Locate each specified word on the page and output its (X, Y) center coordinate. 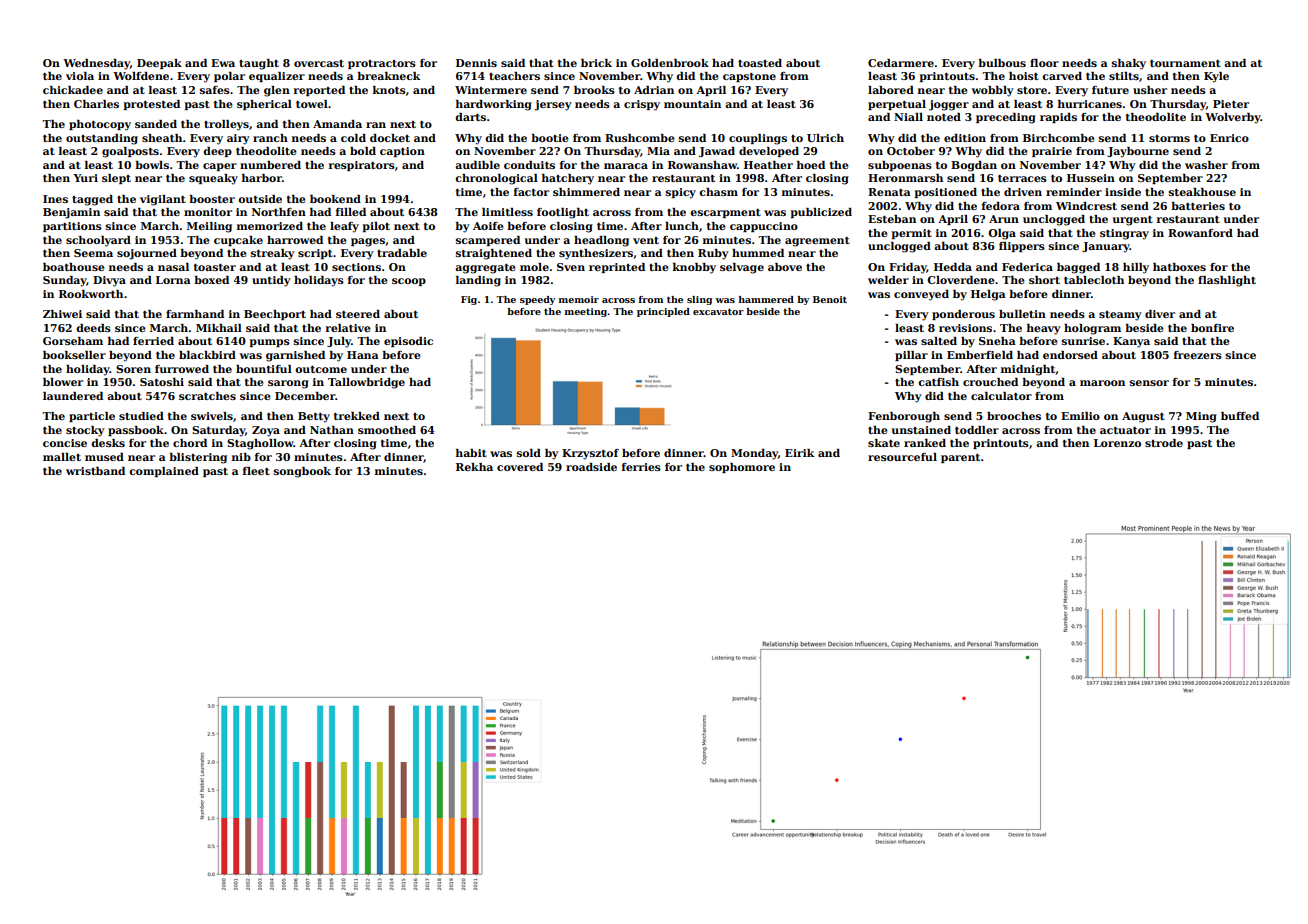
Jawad (717, 152)
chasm (718, 192)
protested (152, 105)
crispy (642, 105)
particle (92, 417)
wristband (95, 471)
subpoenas (900, 166)
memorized (270, 226)
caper (220, 167)
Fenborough (904, 417)
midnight (1028, 370)
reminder (1074, 192)
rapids (1058, 118)
